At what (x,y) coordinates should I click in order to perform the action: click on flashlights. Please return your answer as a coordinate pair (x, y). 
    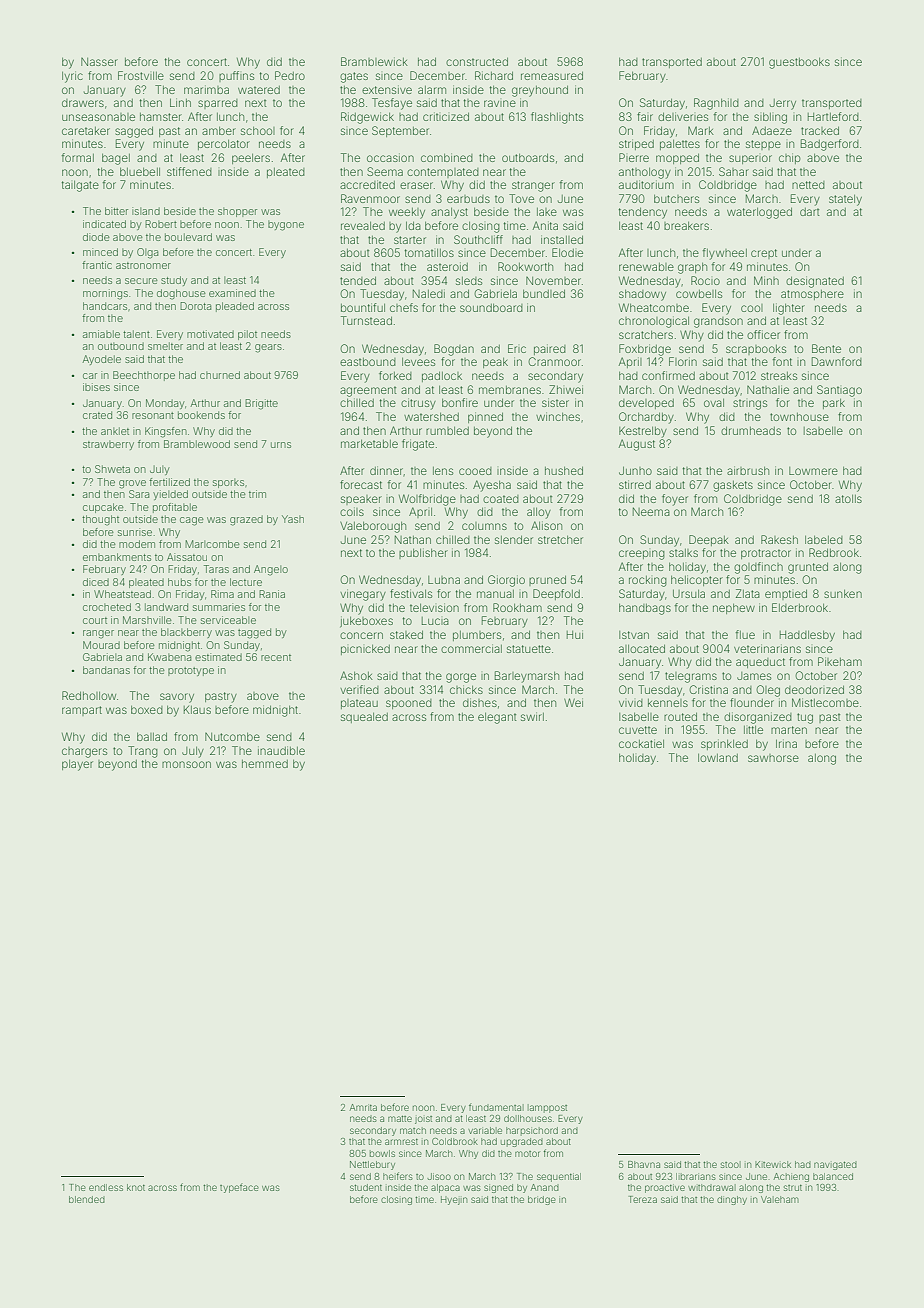
    Looking at the image, I should click on (557, 118).
